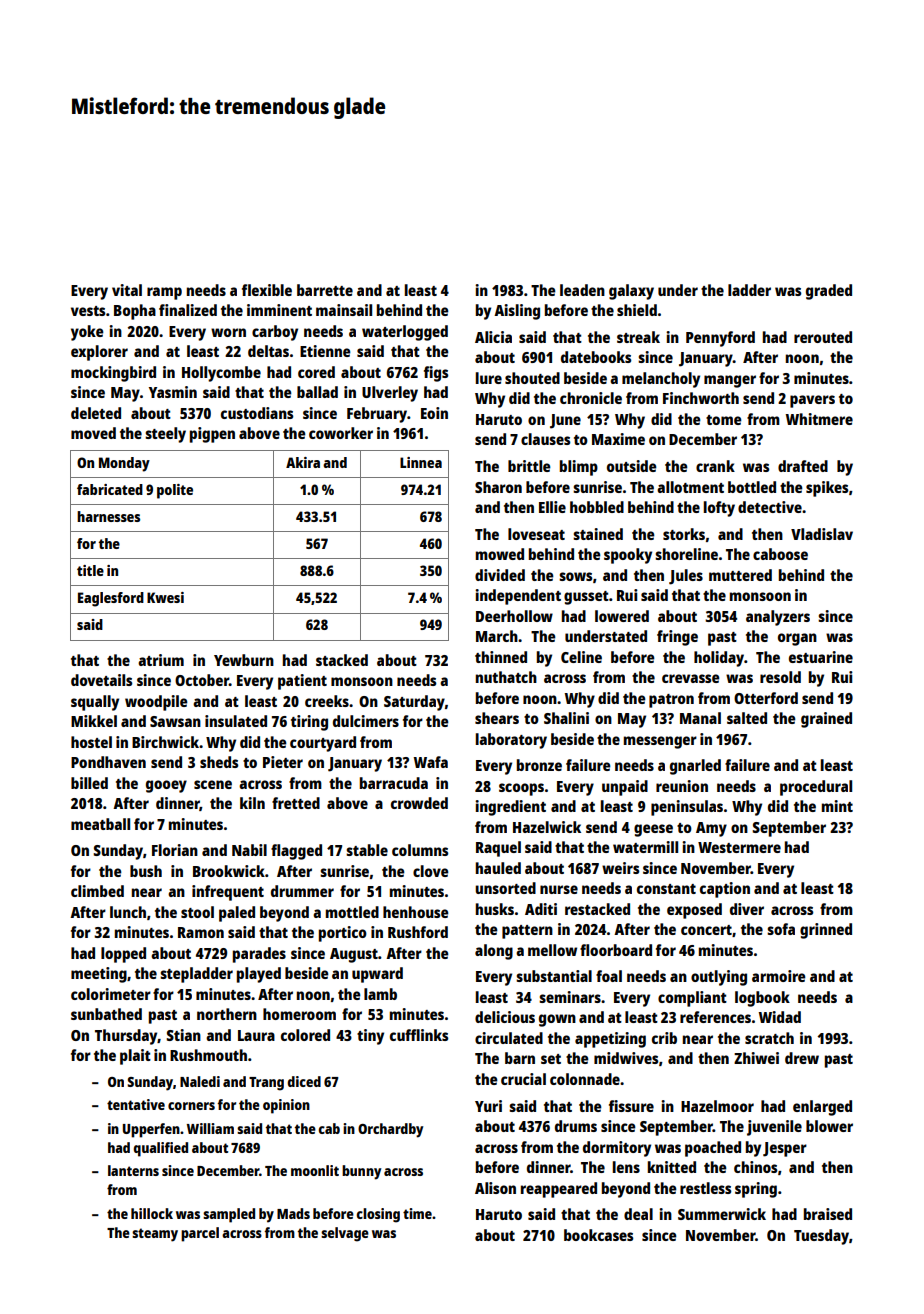 This page has width=924, height=1314. What do you see at coordinates (212, 435) in the page?
I see `pigpen` at bounding box center [212, 435].
